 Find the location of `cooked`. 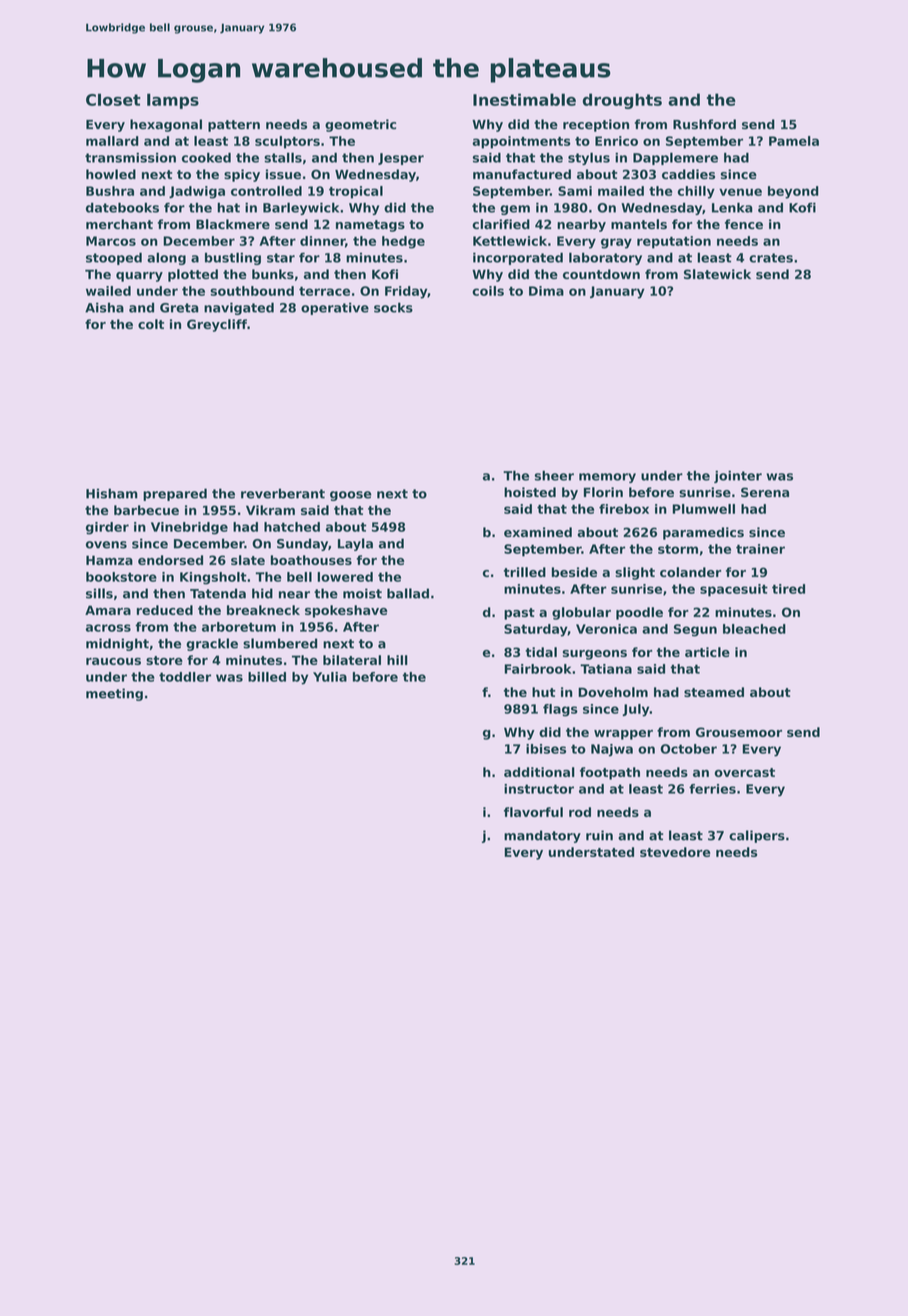

cooked is located at coordinates (206, 158).
